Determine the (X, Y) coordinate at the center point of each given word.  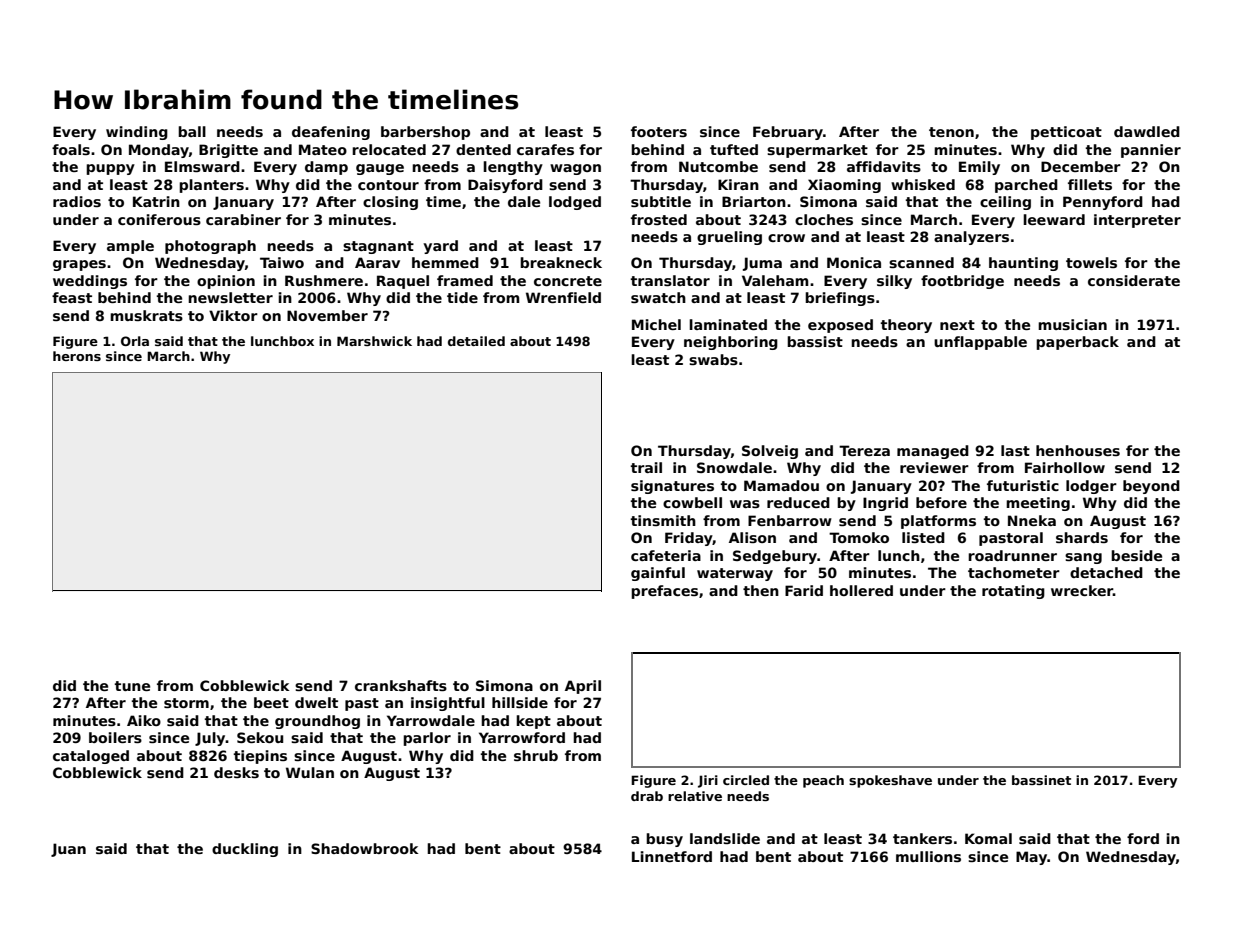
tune (132, 686)
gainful (658, 574)
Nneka (1032, 520)
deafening (331, 133)
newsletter (230, 297)
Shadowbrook (364, 848)
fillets (1090, 184)
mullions (928, 856)
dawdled (1147, 131)
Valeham (775, 280)
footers (659, 131)
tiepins (260, 757)
